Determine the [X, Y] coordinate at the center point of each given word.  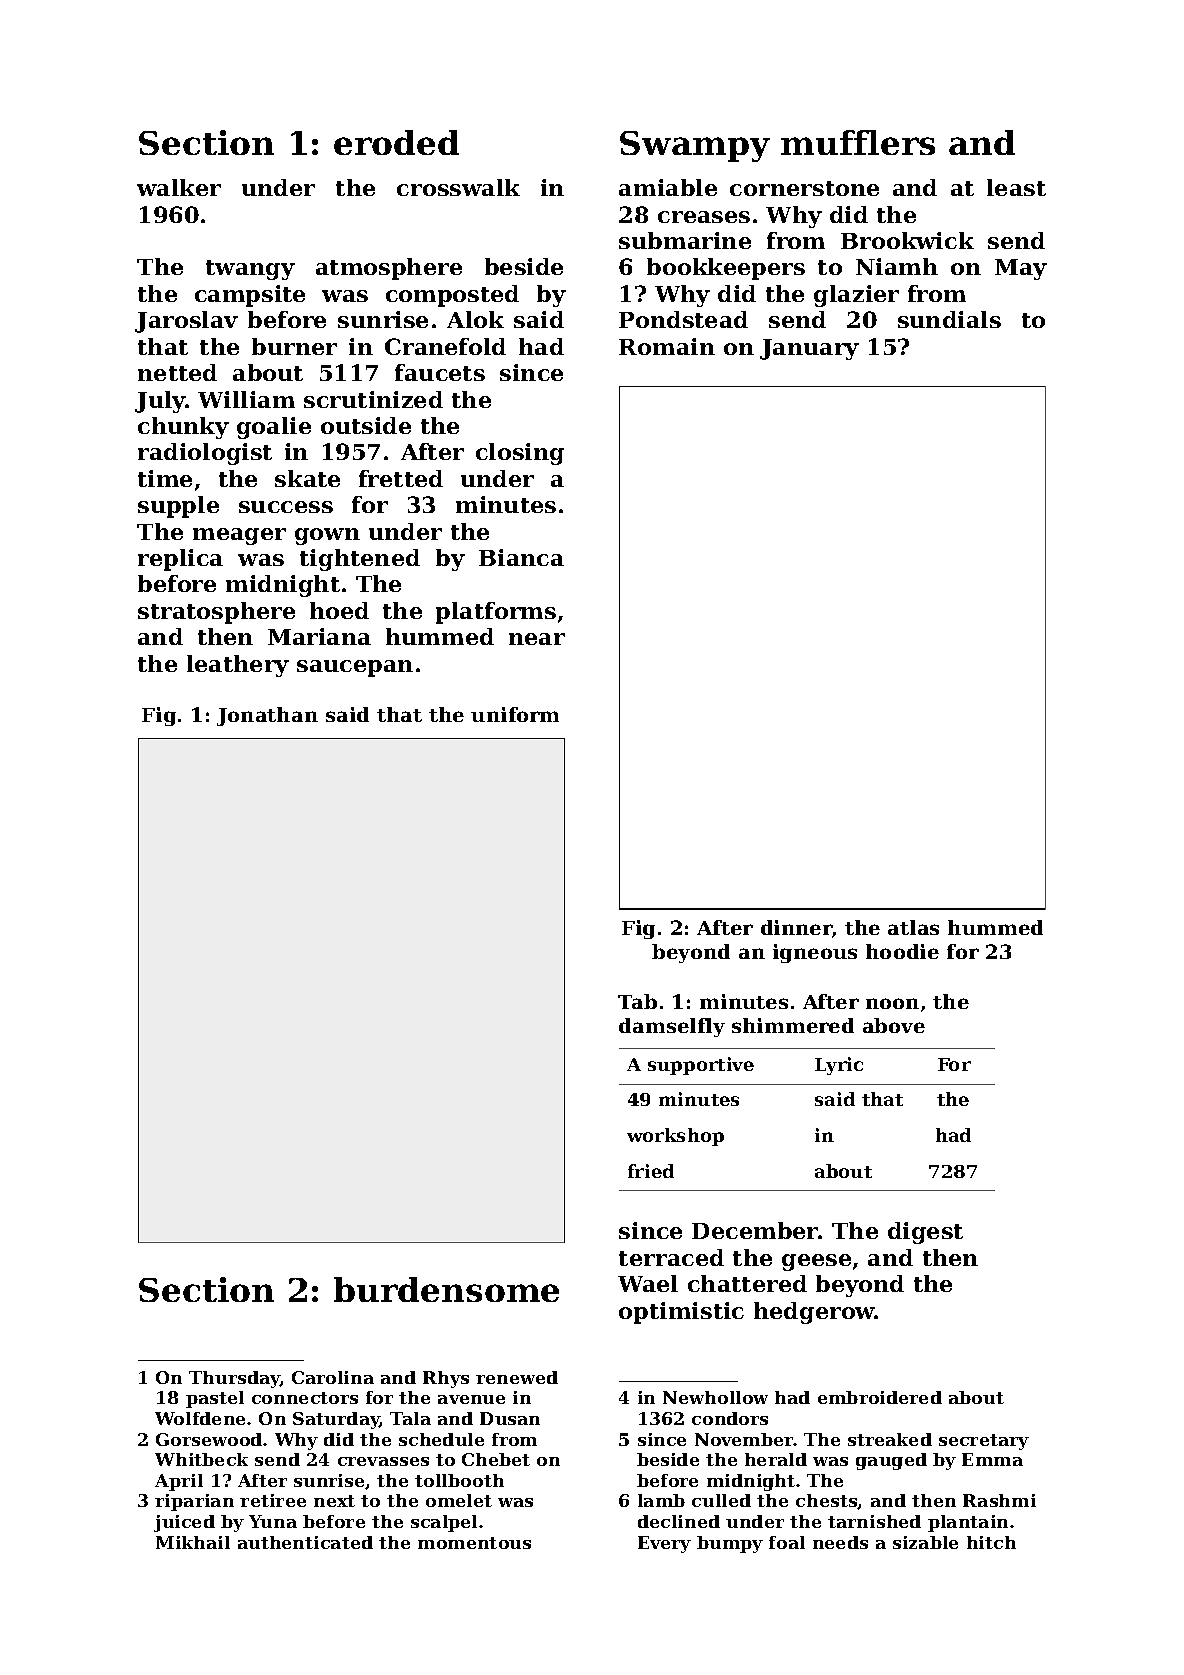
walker [179, 187]
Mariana [319, 636]
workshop [675, 1137]
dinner [796, 927]
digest [925, 1233]
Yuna [273, 1521]
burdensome [446, 1289]
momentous [474, 1543]
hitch [991, 1542]
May [1021, 269]
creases [704, 217]
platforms [496, 613]
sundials [949, 319]
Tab [637, 1001]
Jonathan [267, 716]
